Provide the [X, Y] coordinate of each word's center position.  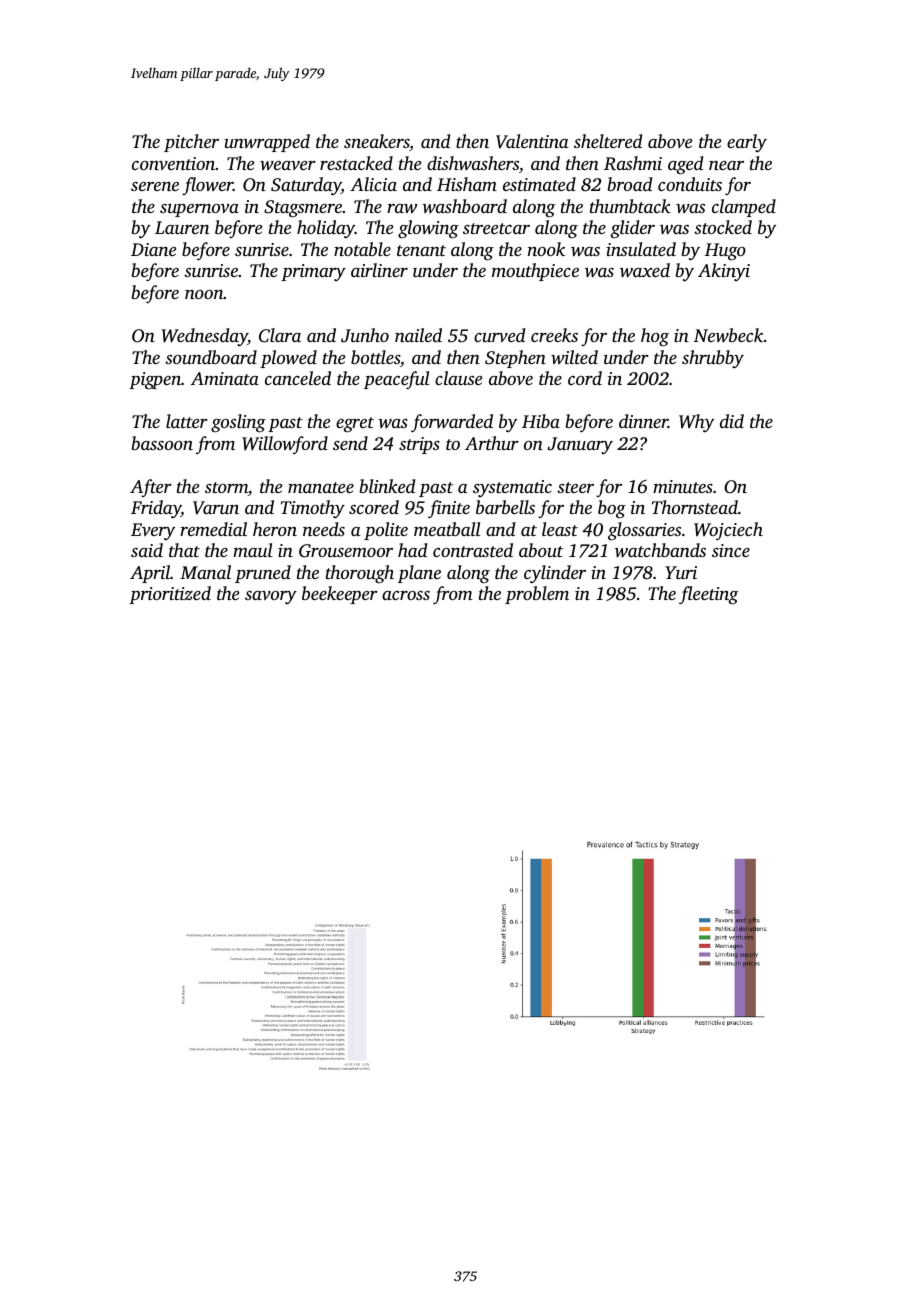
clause [458, 378]
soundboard [211, 357]
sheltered [608, 141]
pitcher [191, 143]
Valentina [532, 141]
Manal [205, 572]
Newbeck [728, 335]
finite [449, 509]
